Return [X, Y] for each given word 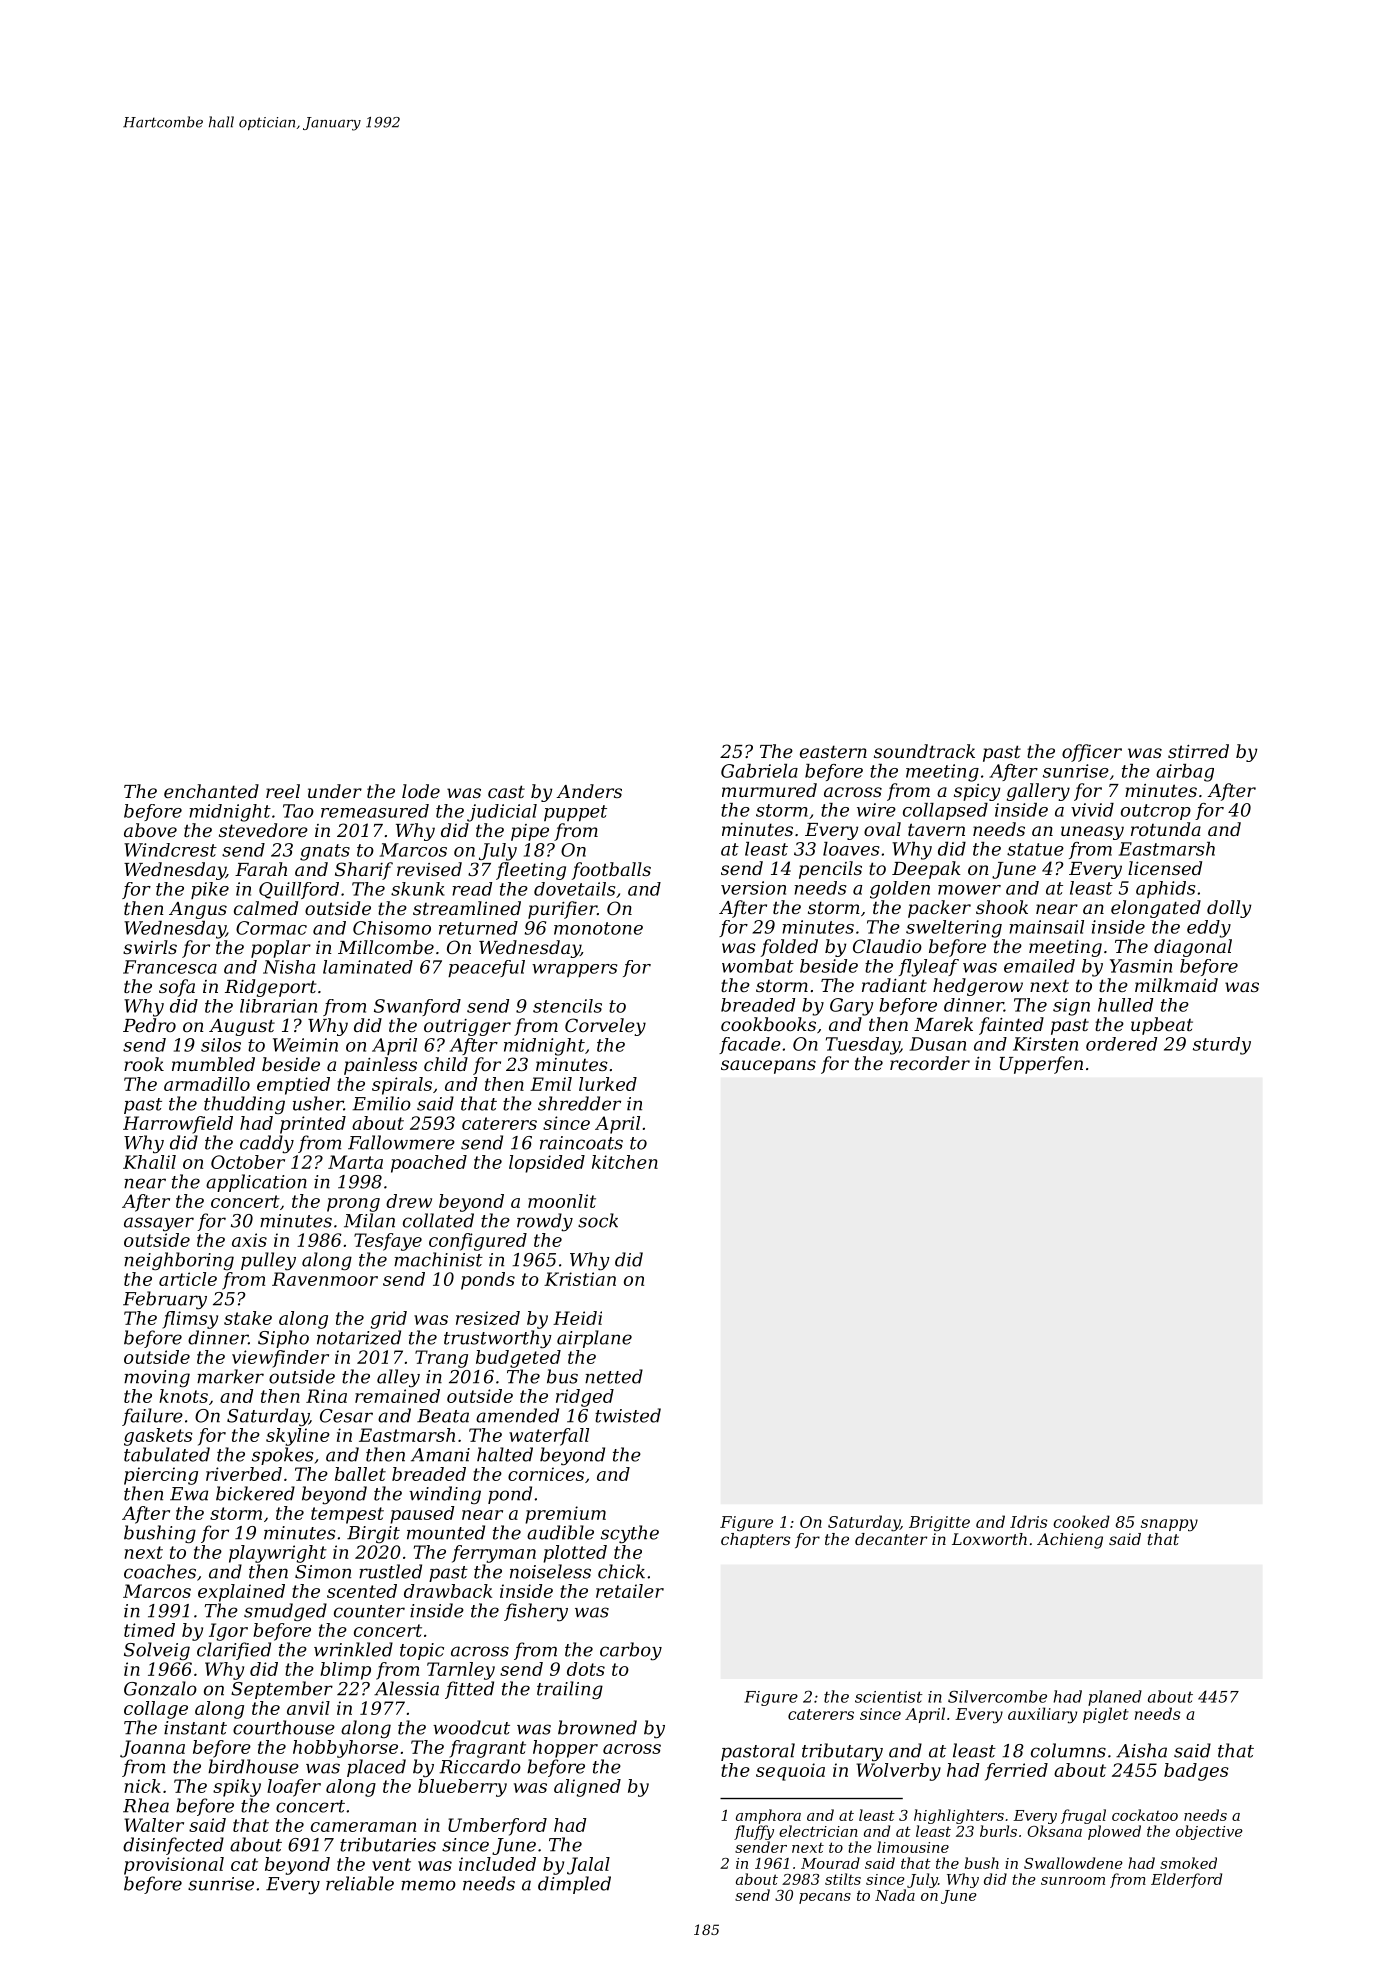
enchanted [211, 791]
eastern [833, 751]
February [165, 1300]
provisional [174, 1866]
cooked [1081, 1521]
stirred [1198, 751]
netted [614, 1376]
